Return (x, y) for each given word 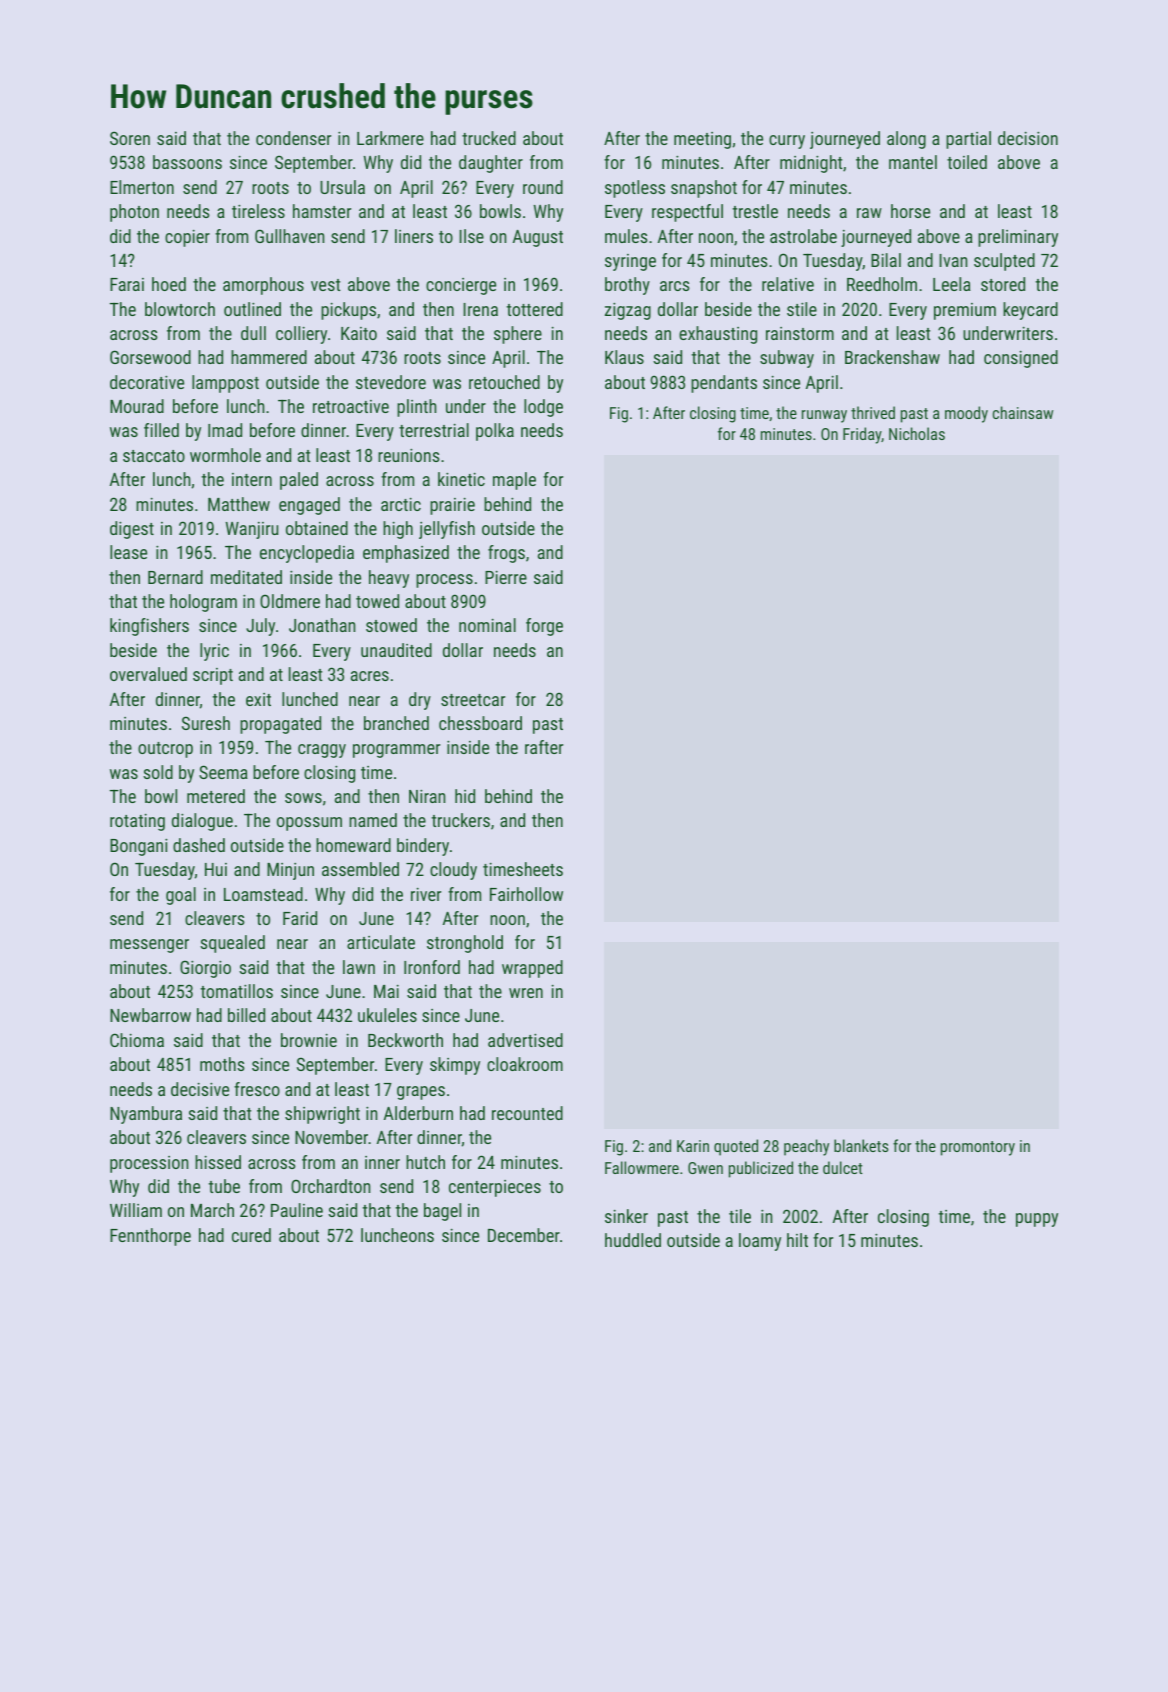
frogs (506, 554)
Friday (862, 435)
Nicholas (917, 433)
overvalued (148, 674)
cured (251, 1235)
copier (187, 238)
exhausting (718, 335)
